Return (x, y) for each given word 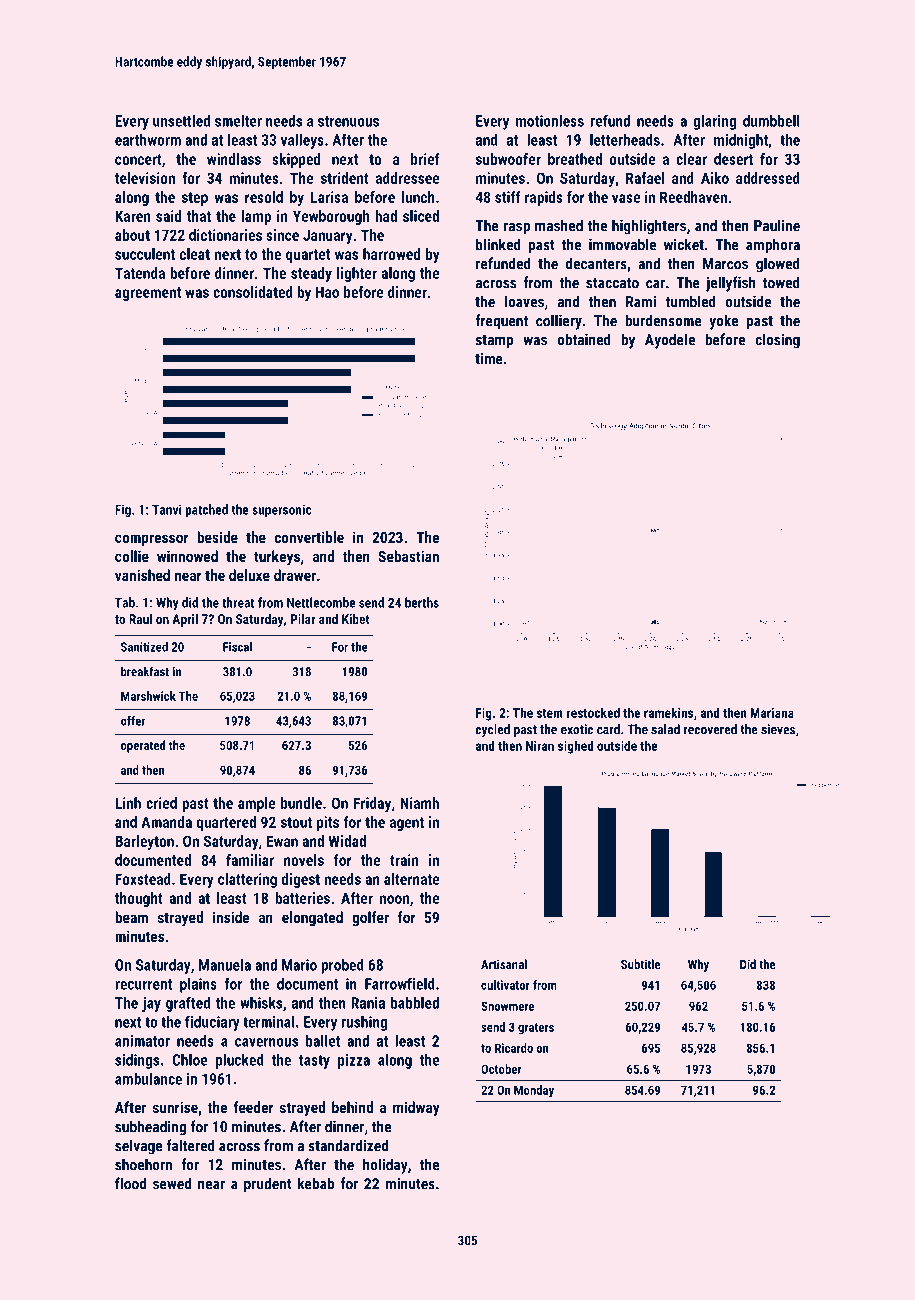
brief (425, 159)
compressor (151, 540)
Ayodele (670, 341)
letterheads (625, 140)
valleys (302, 141)
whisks (261, 1003)
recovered (710, 729)
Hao (327, 292)
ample (257, 804)
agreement (148, 294)
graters (536, 1029)
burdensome (663, 320)
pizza (354, 1061)
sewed (172, 1183)
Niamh (419, 803)
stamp (494, 342)
